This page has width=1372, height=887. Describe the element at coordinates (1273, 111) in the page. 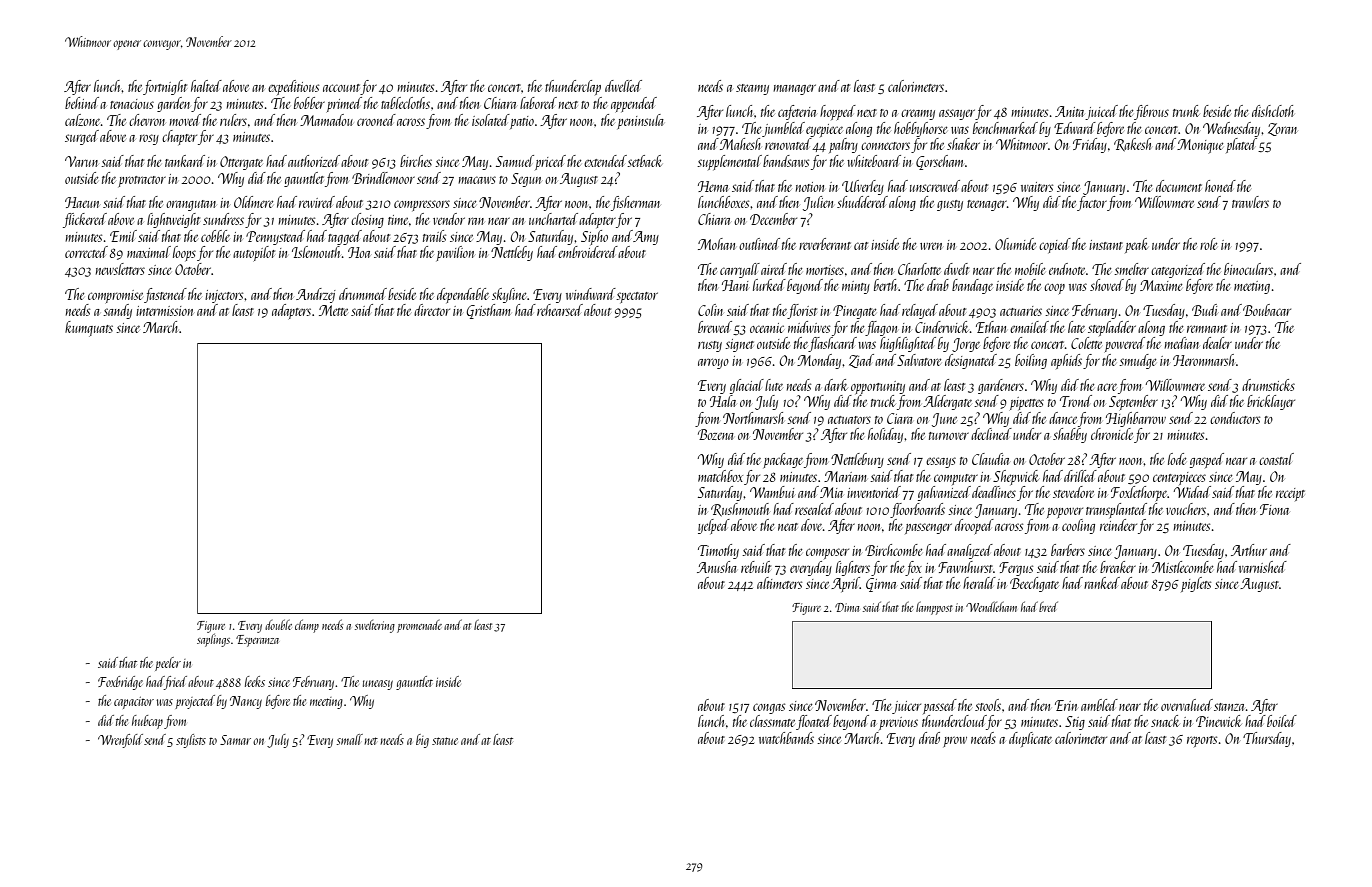

I see `dishcloth` at that location.
